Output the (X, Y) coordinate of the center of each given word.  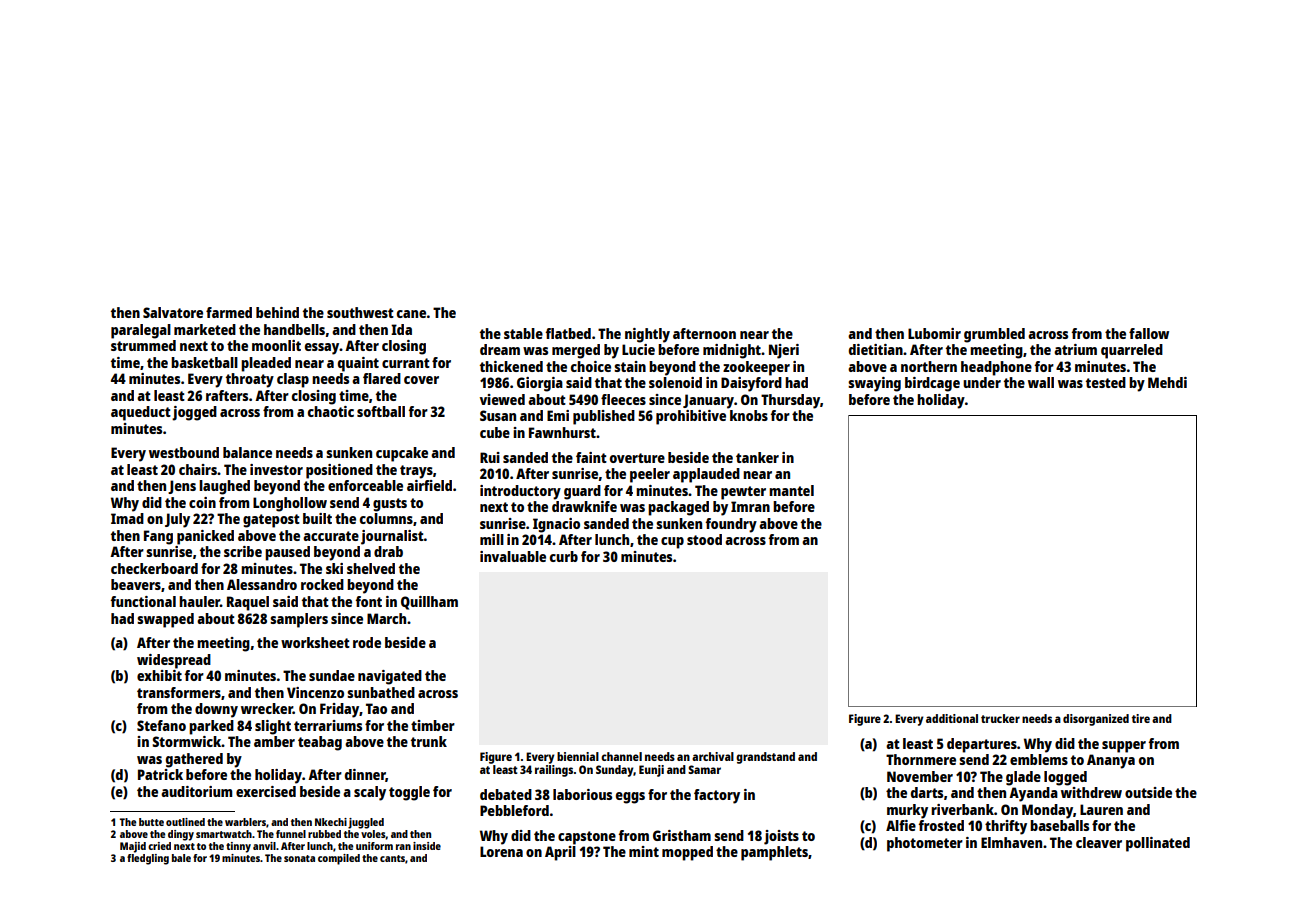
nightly (647, 335)
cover (421, 380)
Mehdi (1167, 382)
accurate (331, 536)
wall (1041, 382)
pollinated (1158, 844)
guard (582, 492)
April (560, 853)
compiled (339, 859)
